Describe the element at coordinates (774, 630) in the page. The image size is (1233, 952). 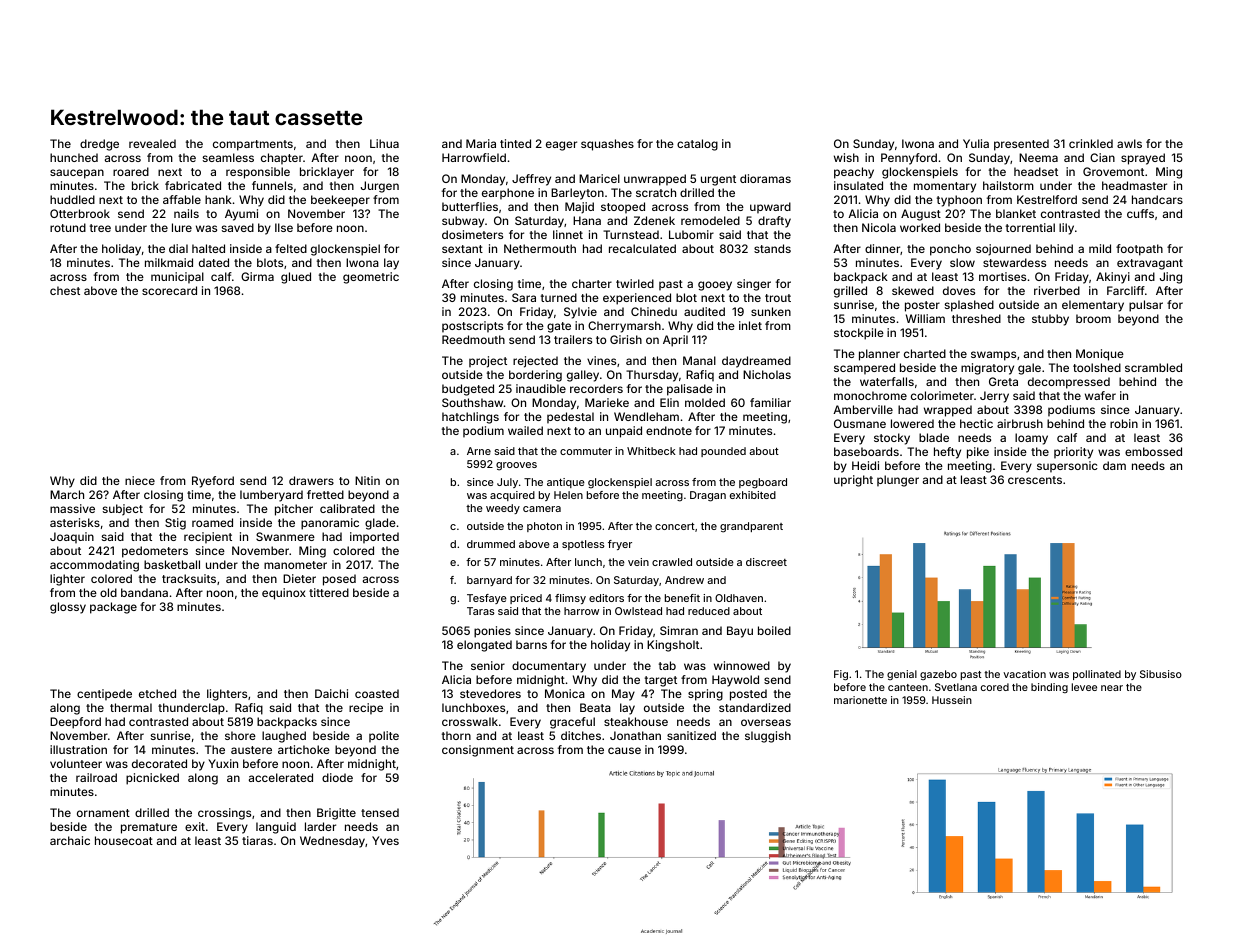
I see `boiled` at that location.
